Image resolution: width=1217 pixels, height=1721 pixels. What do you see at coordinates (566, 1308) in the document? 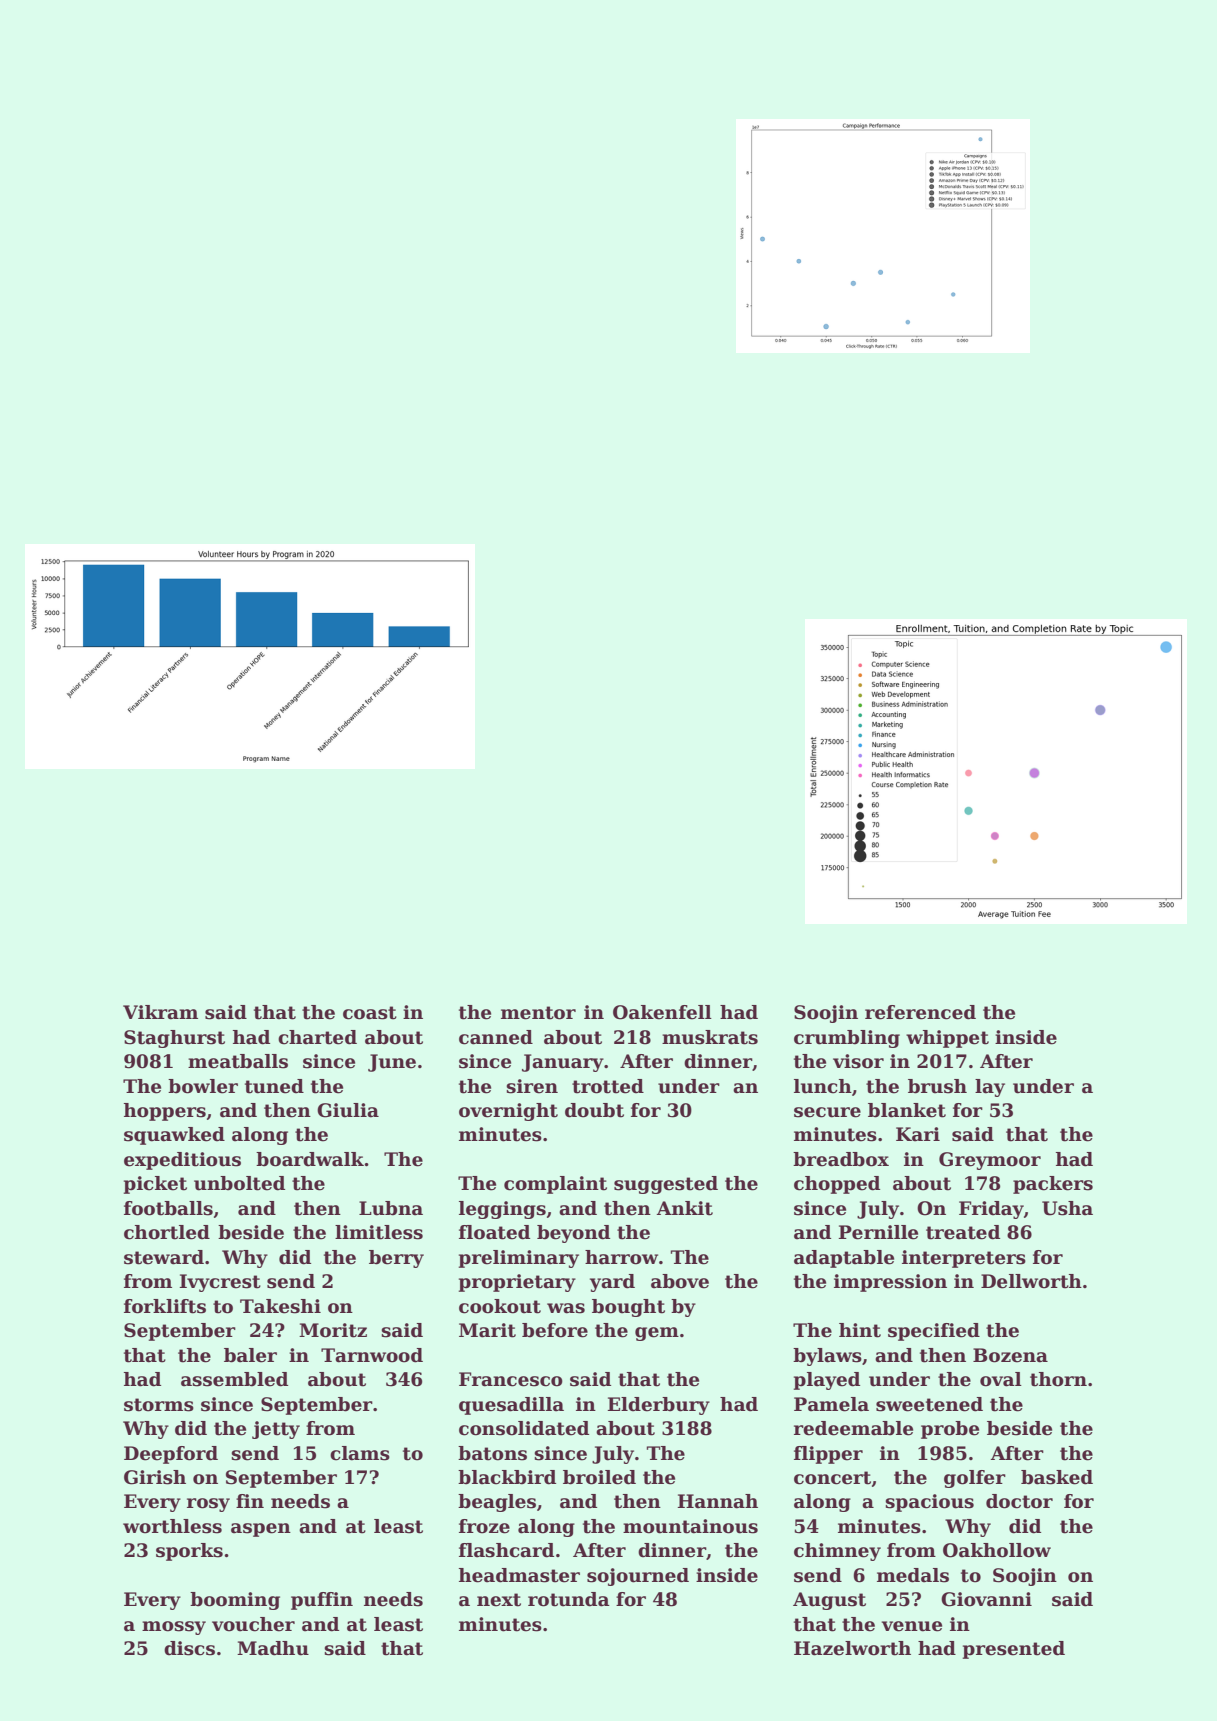
I see `was` at bounding box center [566, 1308].
